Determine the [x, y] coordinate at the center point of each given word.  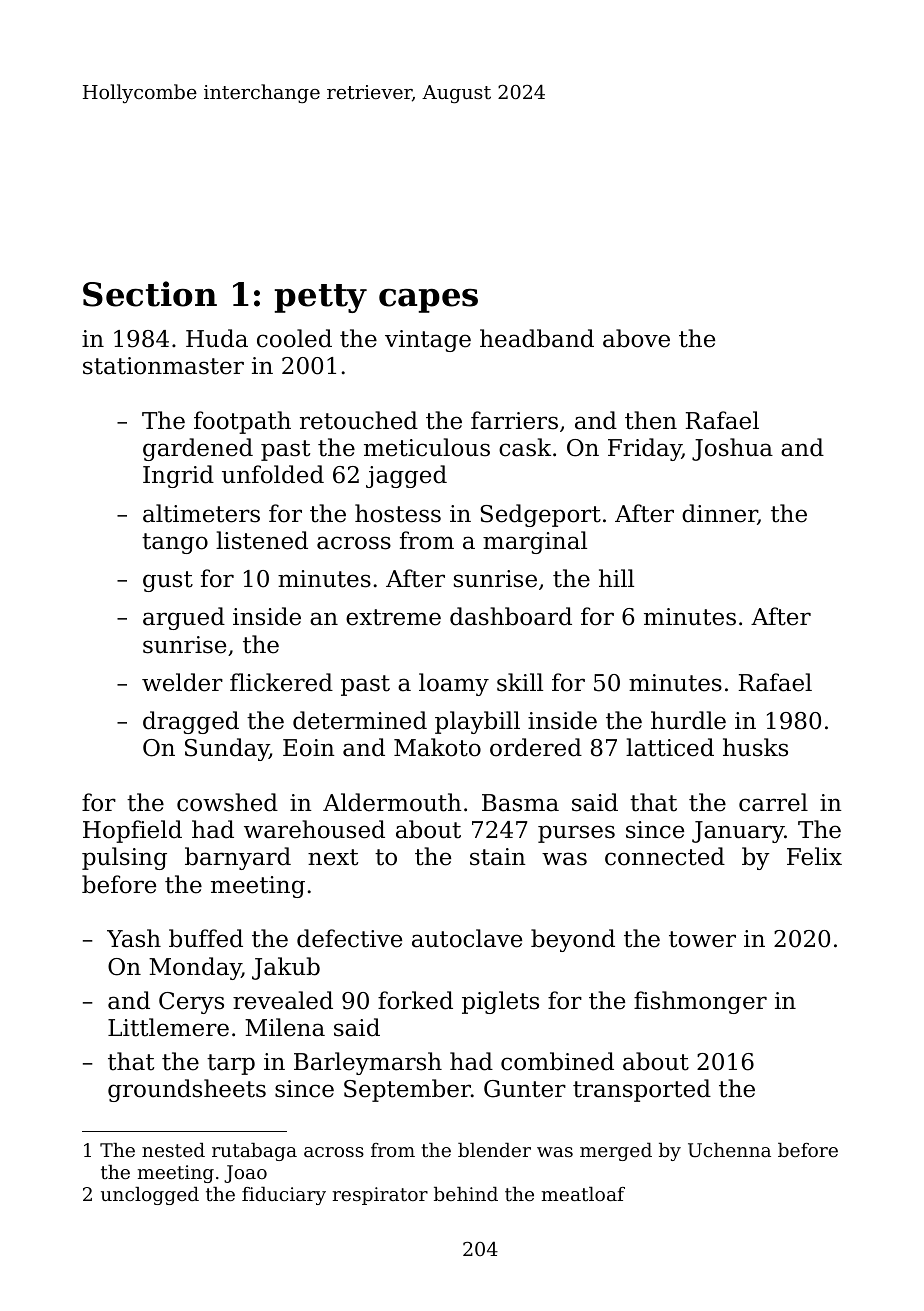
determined [360, 720]
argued [184, 618]
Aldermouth [392, 802]
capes [428, 301]
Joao [245, 1174]
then [651, 420]
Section [150, 294]
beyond [573, 940]
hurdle [688, 720]
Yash [134, 938]
